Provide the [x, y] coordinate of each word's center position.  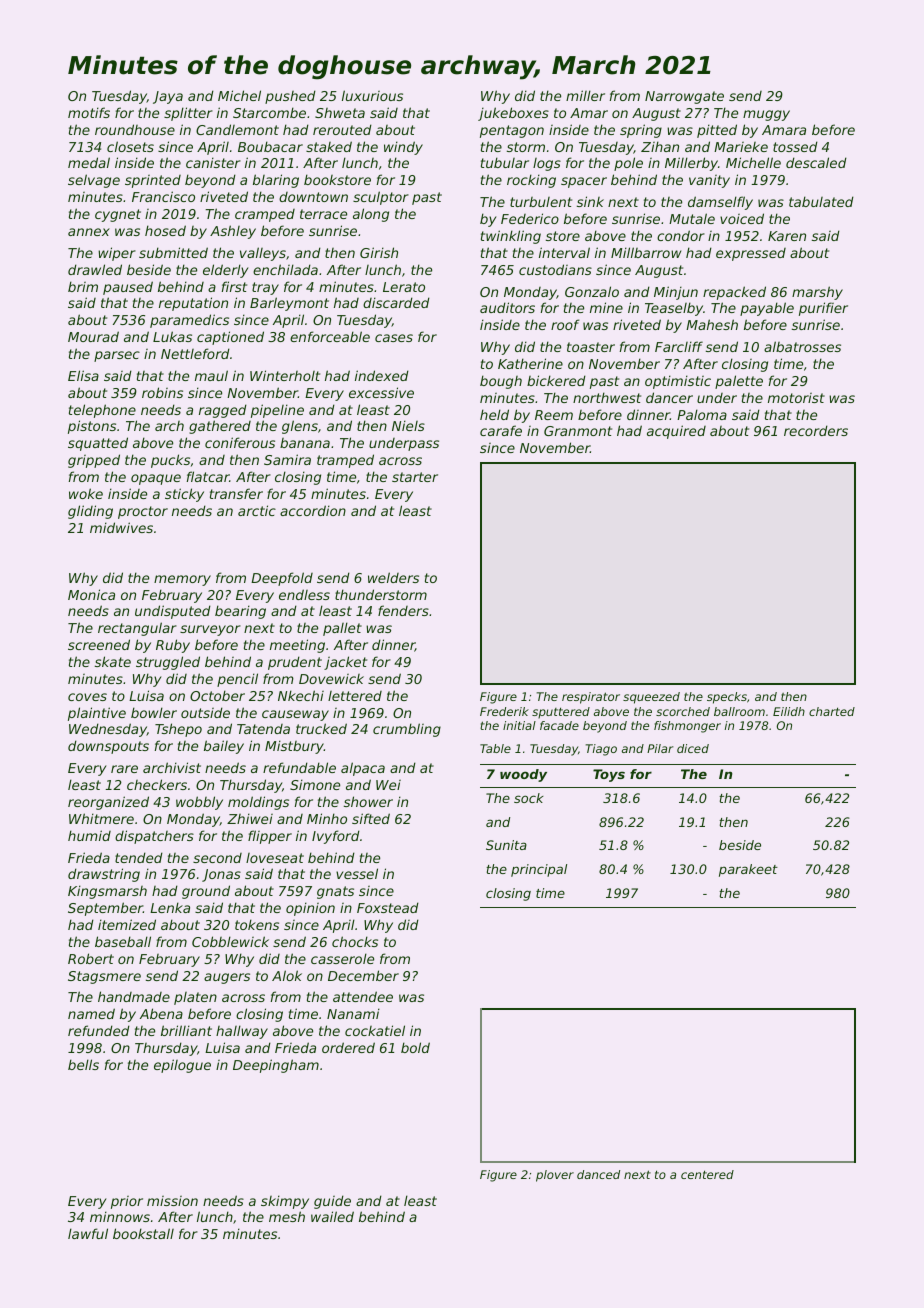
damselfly [720, 203]
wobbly [199, 803]
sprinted [153, 181]
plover [555, 1176]
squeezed [651, 698]
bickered [556, 380]
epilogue [182, 1066]
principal [539, 870]
